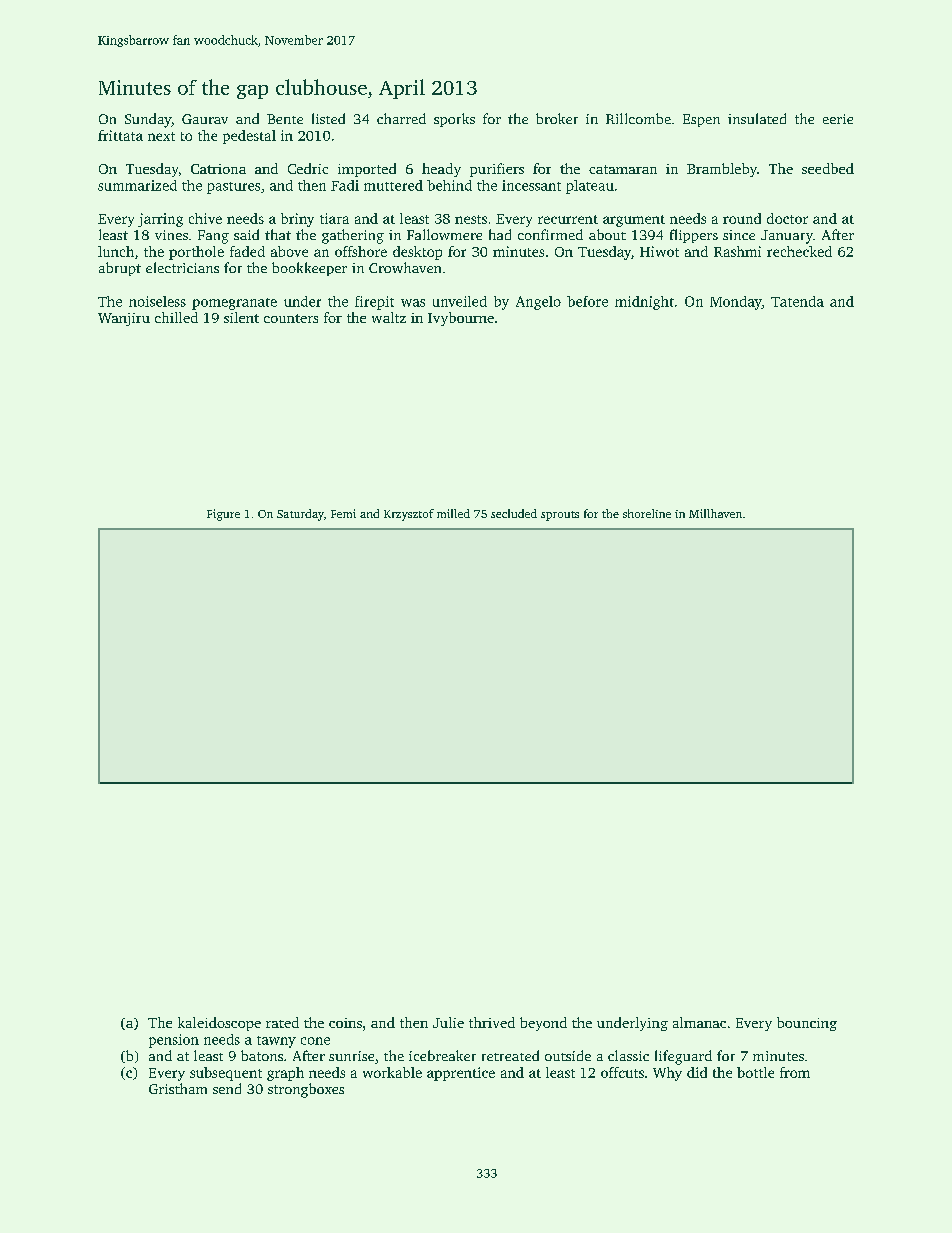 This image has width=952, height=1233. Describe the element at coordinates (715, 513) in the image. I see `Millhaven` at that location.
